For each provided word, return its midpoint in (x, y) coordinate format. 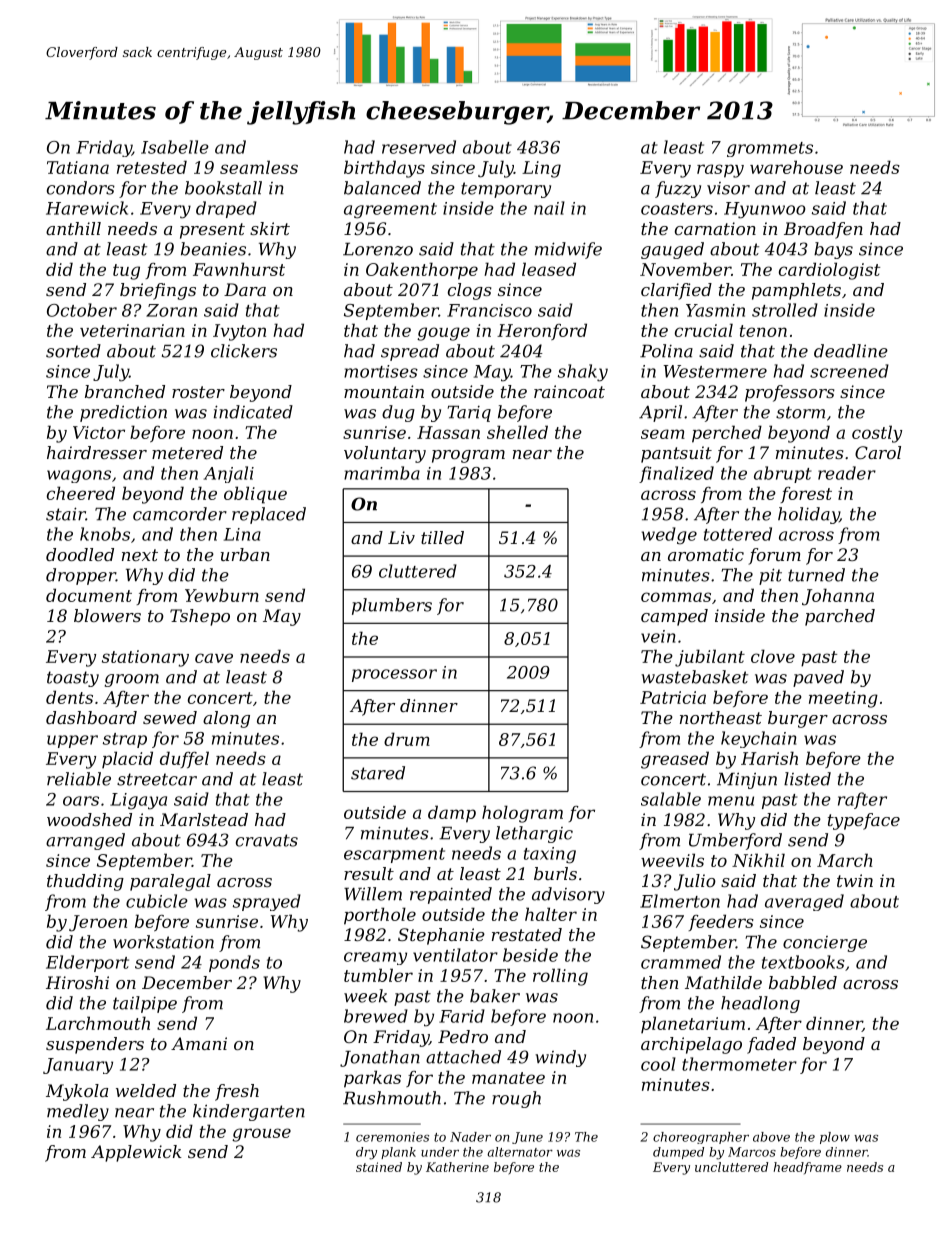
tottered (738, 534)
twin (855, 880)
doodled (80, 554)
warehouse (796, 167)
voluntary (385, 454)
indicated (253, 412)
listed (807, 779)
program (468, 456)
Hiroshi (77, 982)
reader (847, 473)
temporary (506, 190)
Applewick (136, 1153)
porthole (380, 916)
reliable (79, 779)
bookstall (223, 188)
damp (452, 814)
